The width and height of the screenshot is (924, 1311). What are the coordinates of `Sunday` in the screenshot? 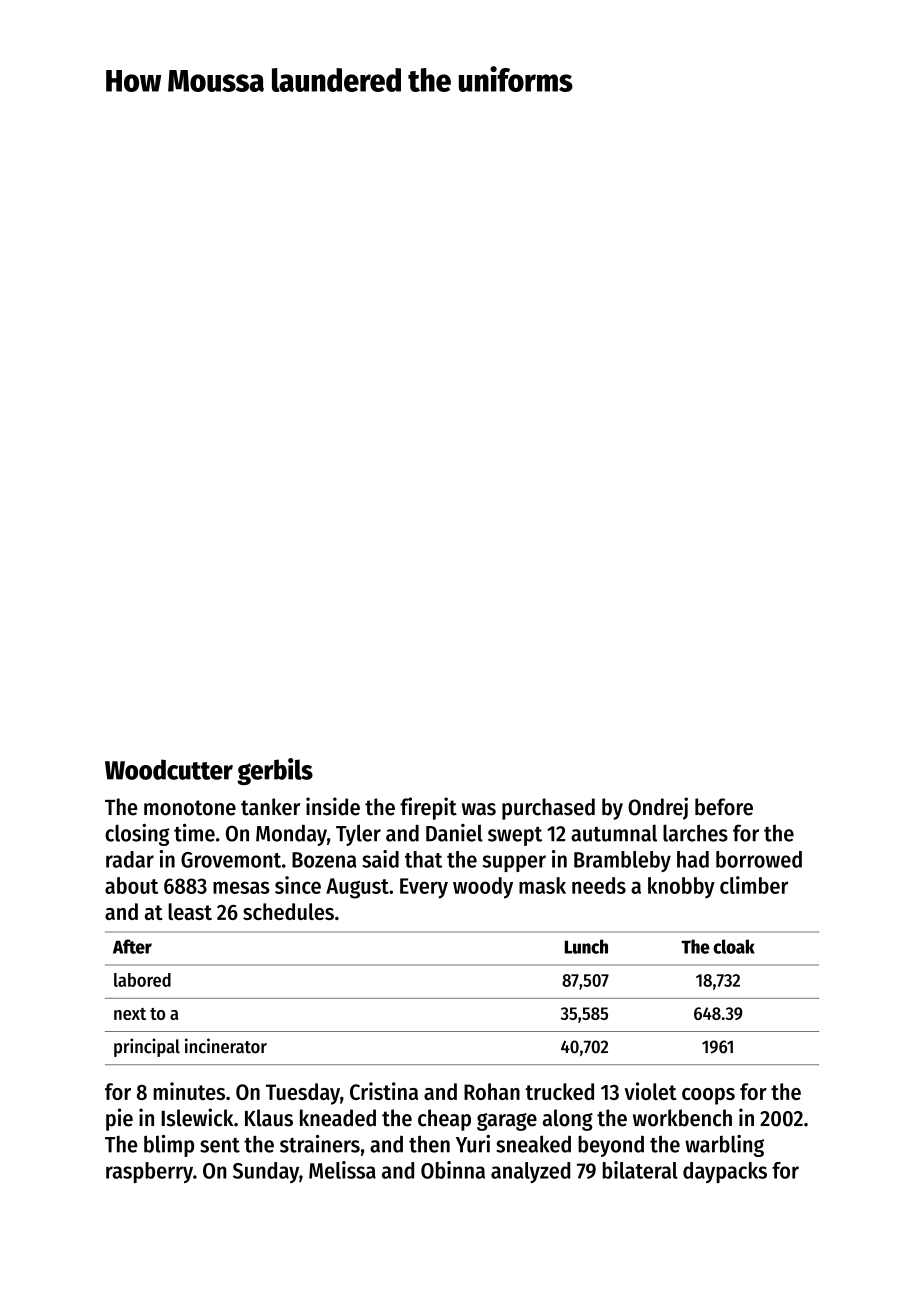 It's located at (266, 1172).
